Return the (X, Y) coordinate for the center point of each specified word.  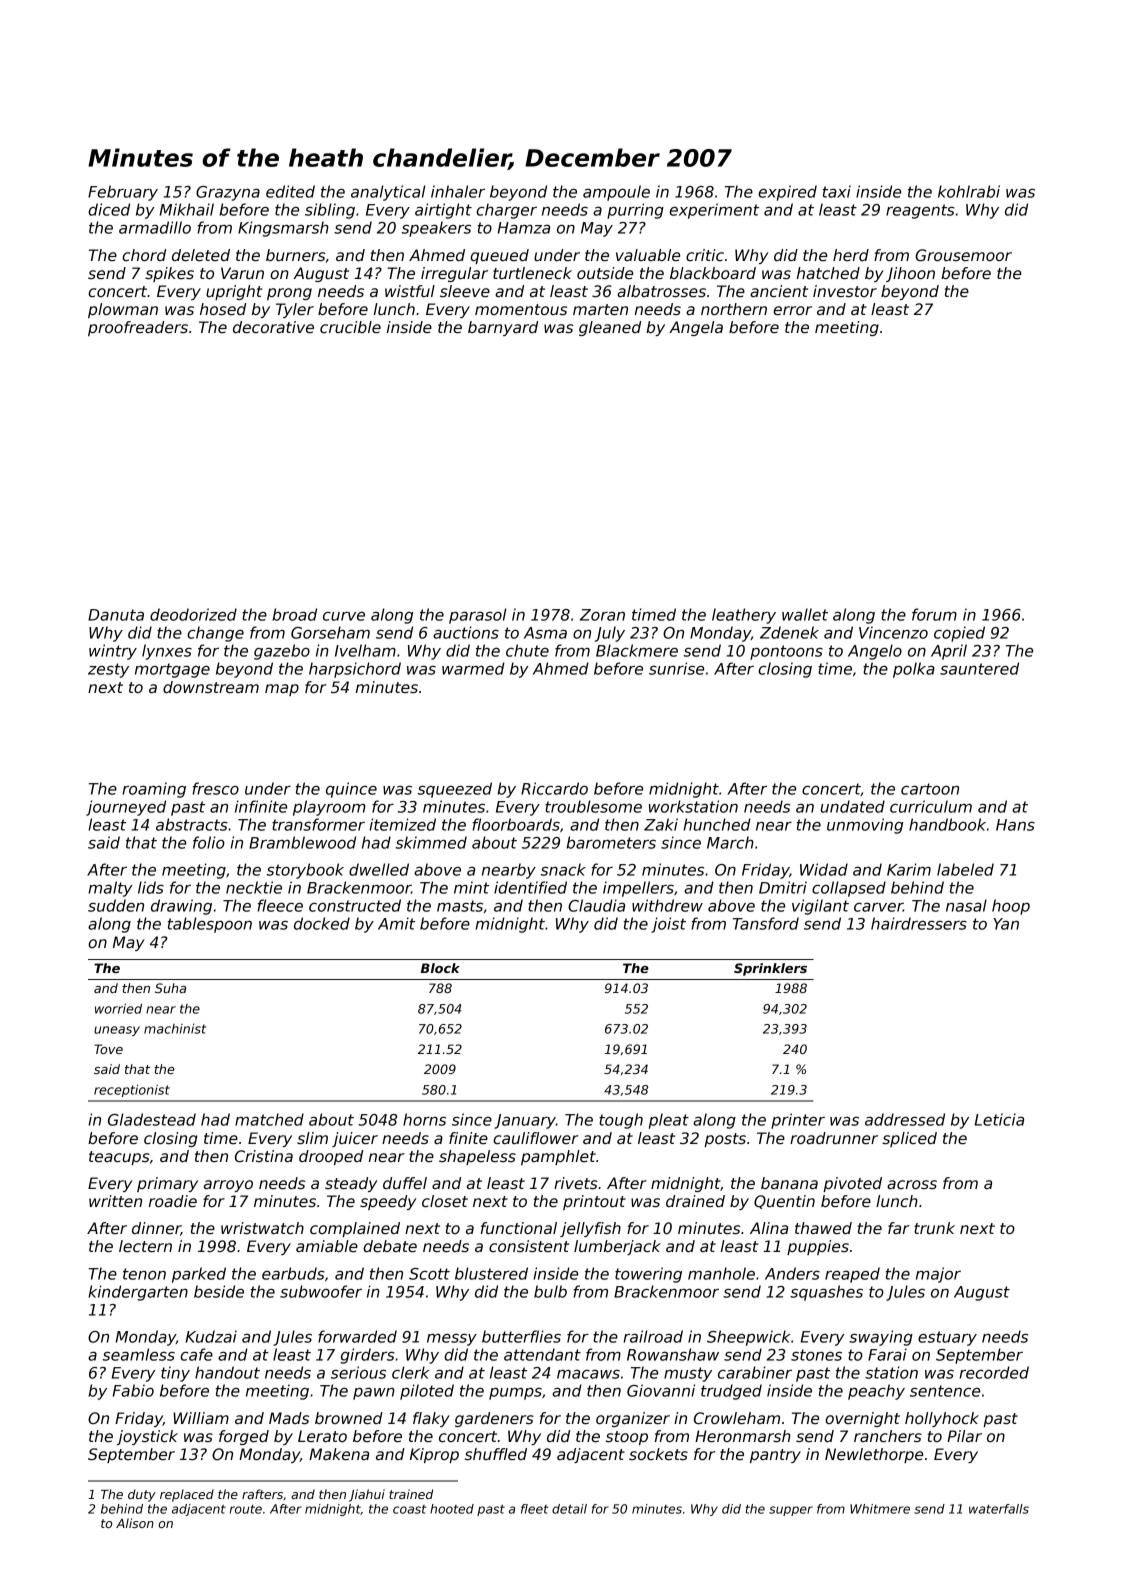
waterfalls (999, 1509)
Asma (545, 633)
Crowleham (737, 1418)
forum (934, 614)
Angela (696, 328)
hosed (223, 309)
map (282, 690)
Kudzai (211, 1336)
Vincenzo (893, 632)
